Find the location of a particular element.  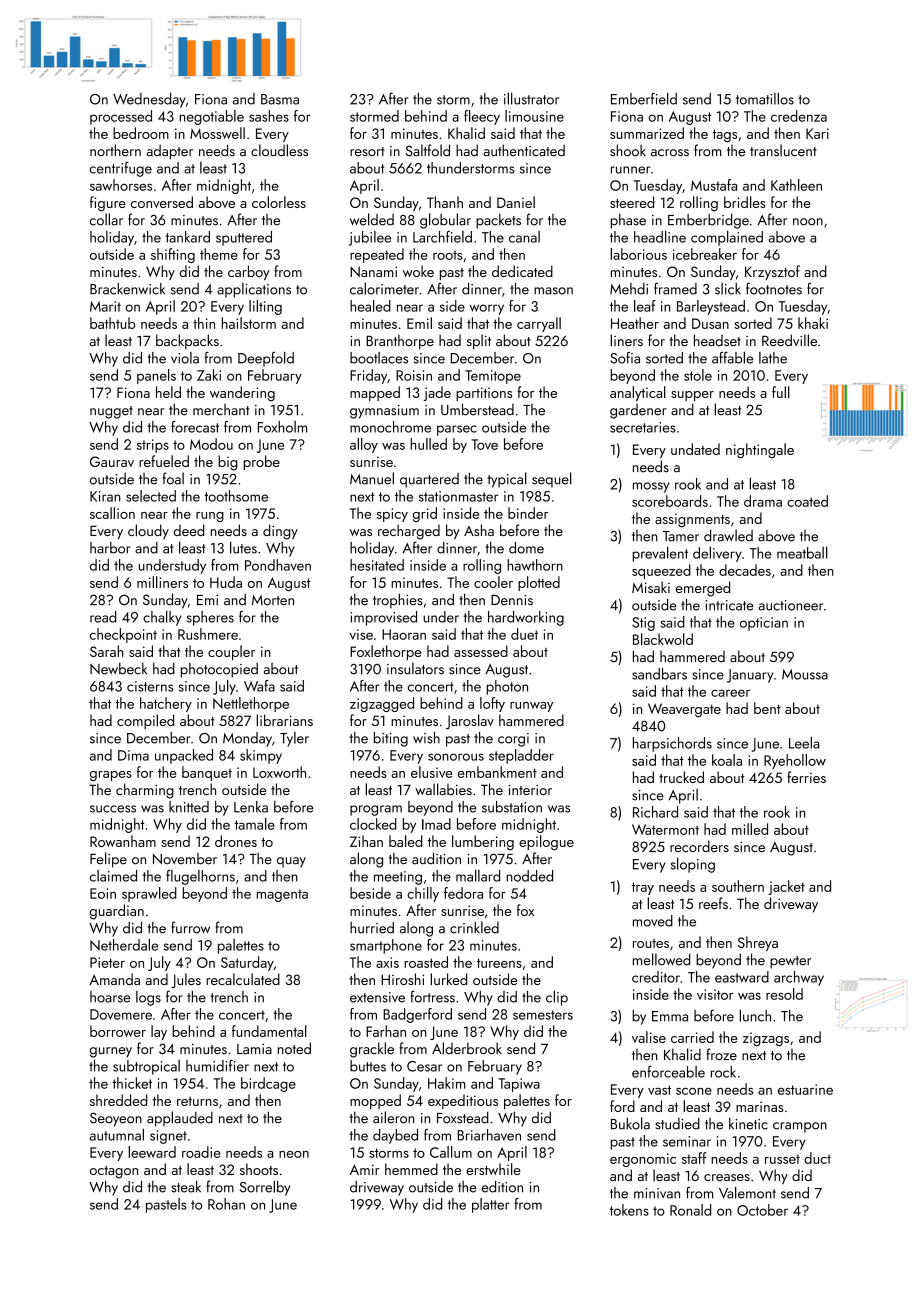

bedroom is located at coordinates (141, 133).
